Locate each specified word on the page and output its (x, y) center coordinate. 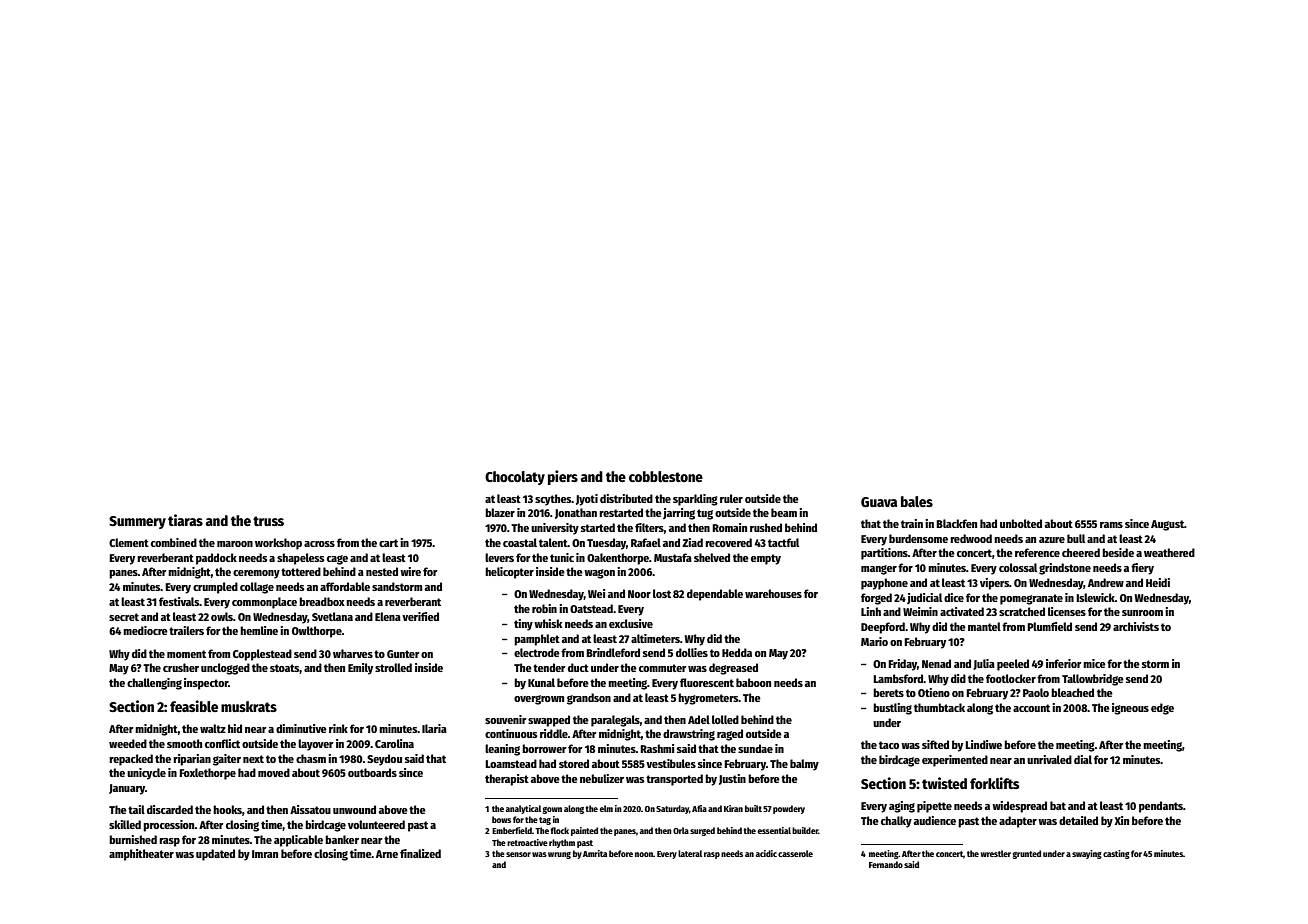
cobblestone (666, 476)
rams (1111, 525)
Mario (874, 641)
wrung (559, 855)
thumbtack (939, 707)
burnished (133, 839)
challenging (154, 684)
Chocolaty (515, 478)
